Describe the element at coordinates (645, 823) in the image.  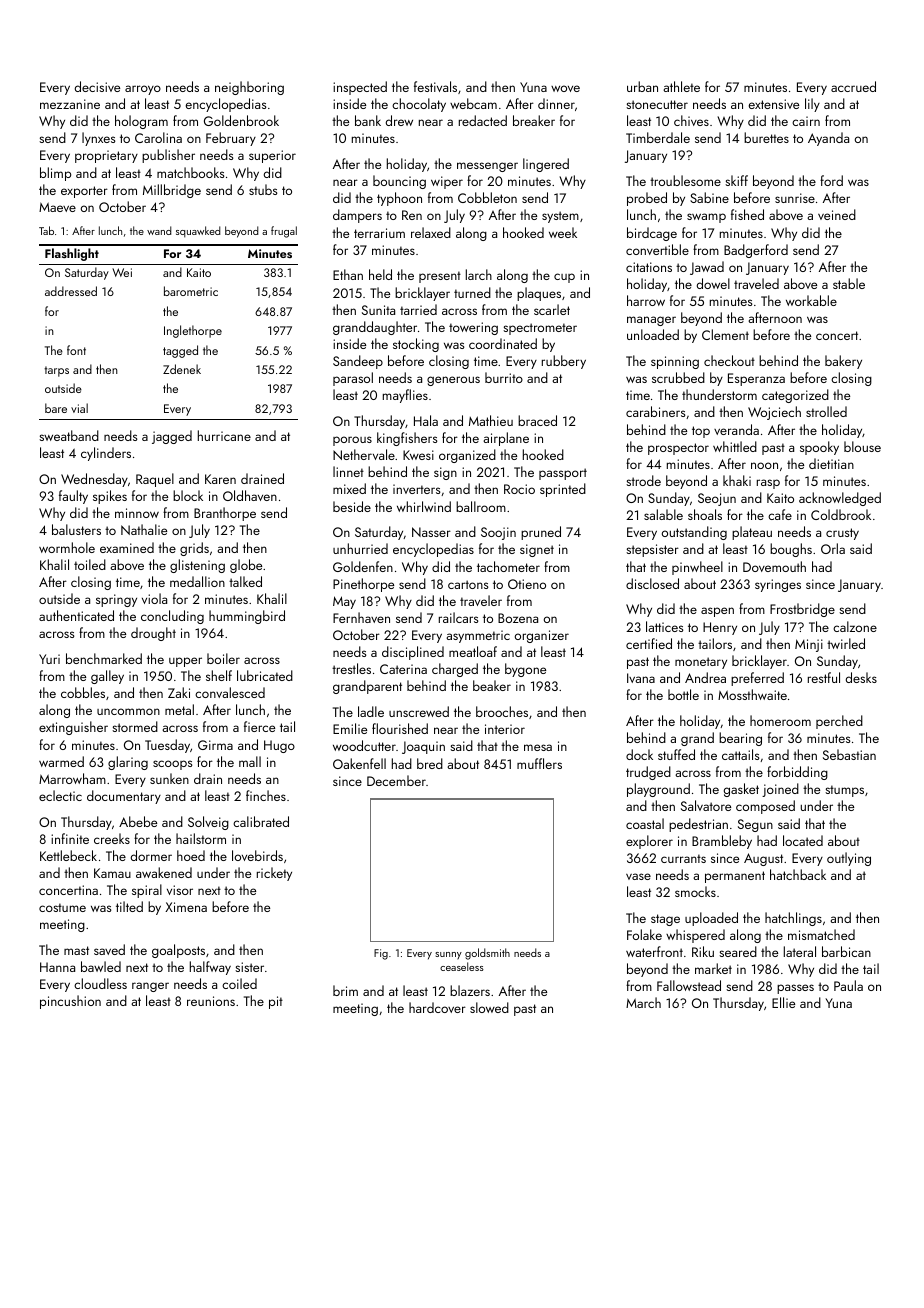
I see `coastal` at that location.
